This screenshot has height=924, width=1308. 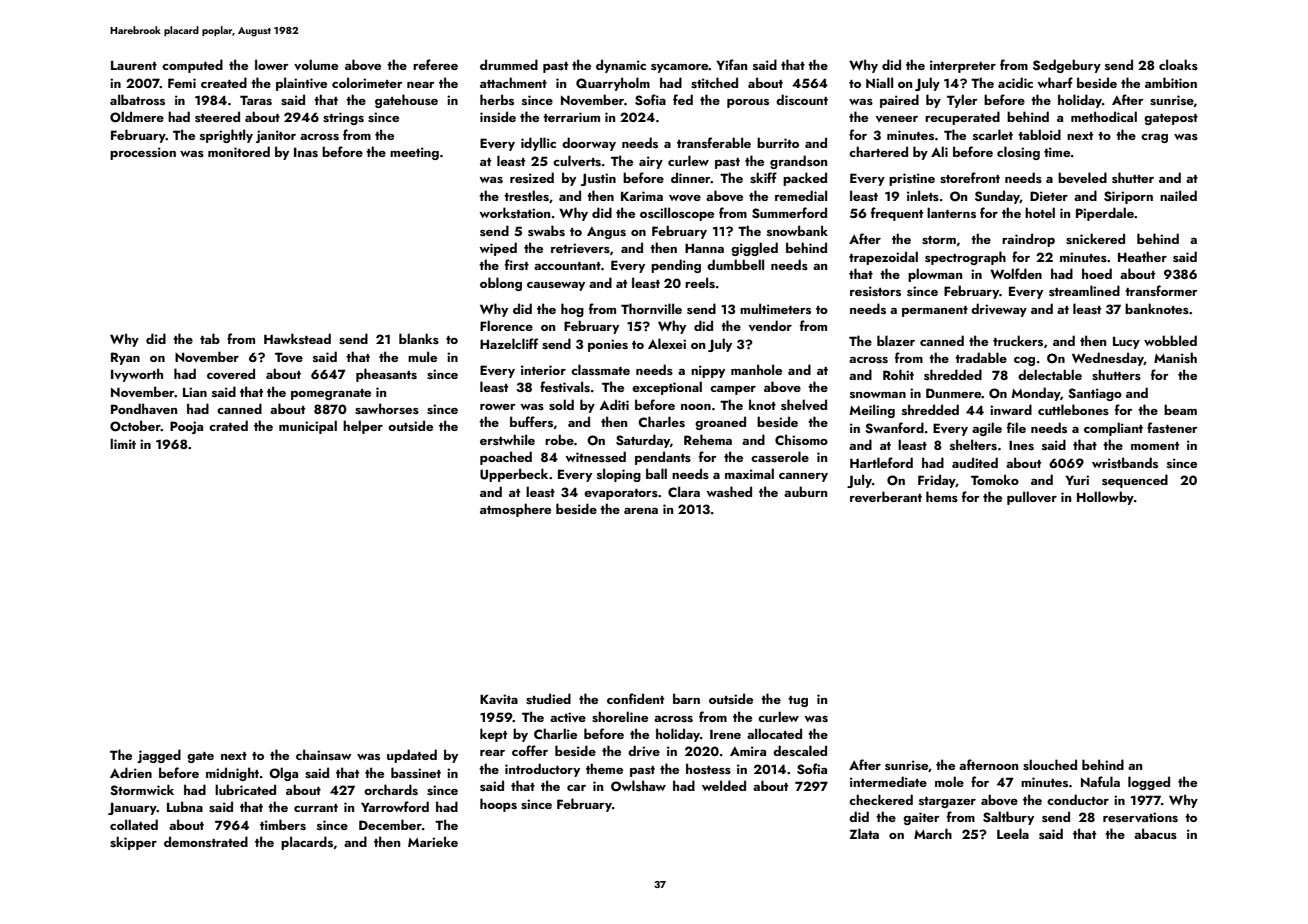 I want to click on Rehema, so click(x=708, y=439).
